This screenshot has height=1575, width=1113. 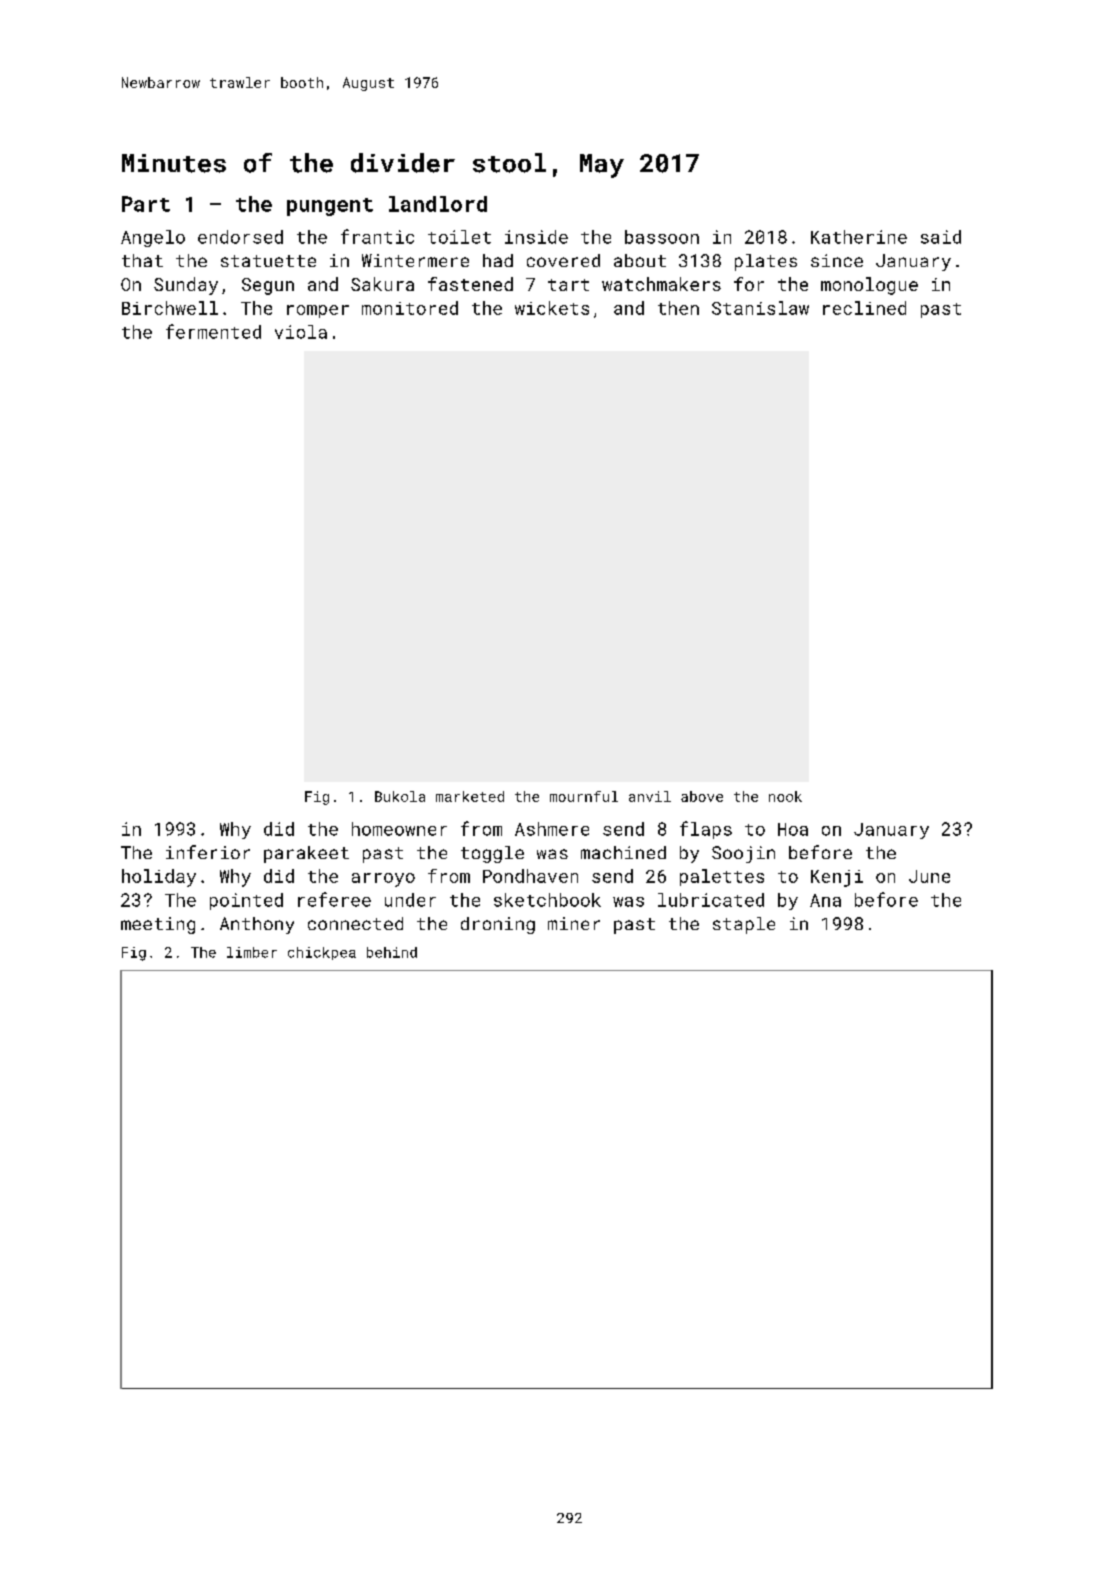 What do you see at coordinates (859, 237) in the screenshot?
I see `Katherine` at bounding box center [859, 237].
